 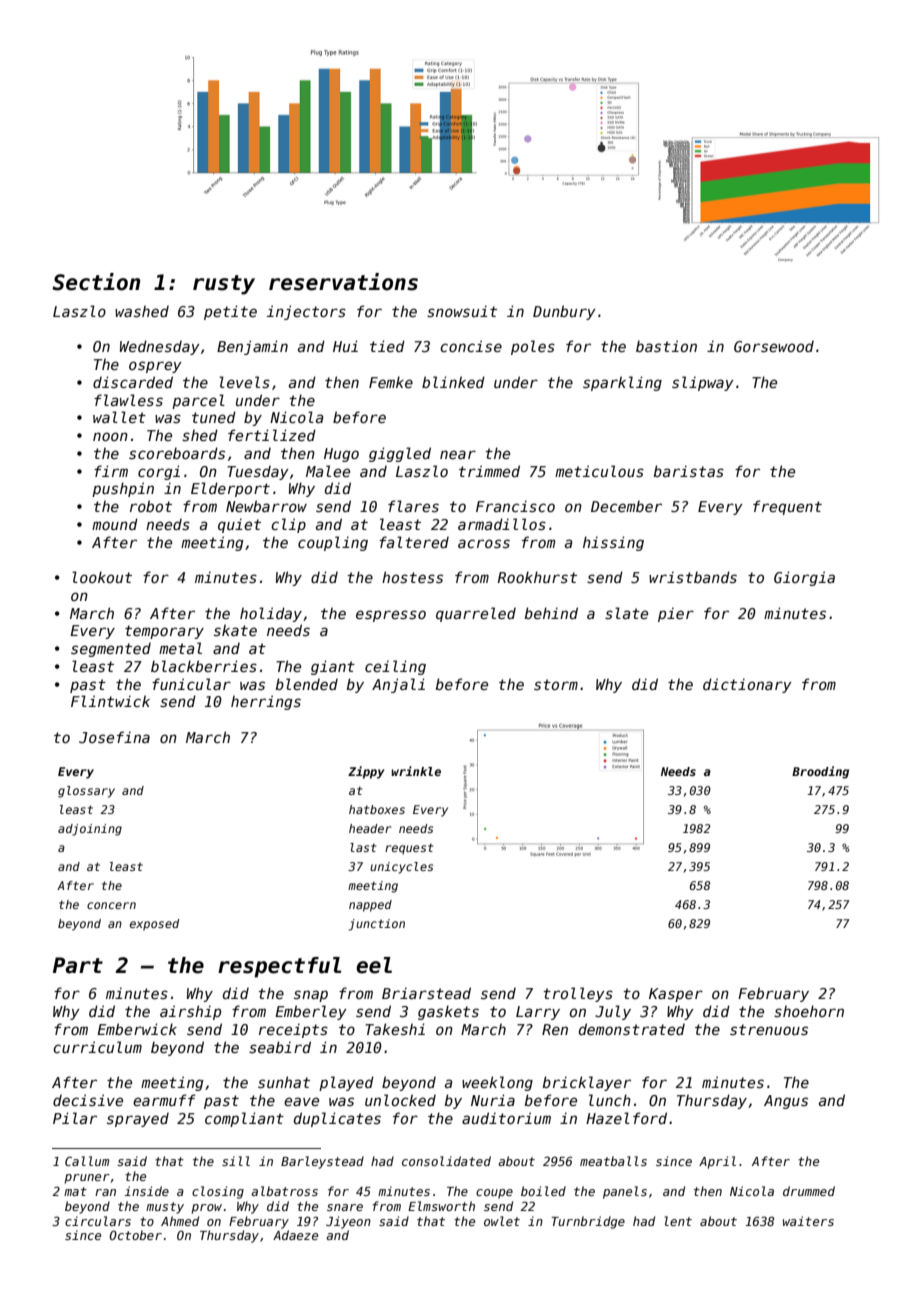 What do you see at coordinates (774, 346) in the document?
I see `Gorsewood` at bounding box center [774, 346].
